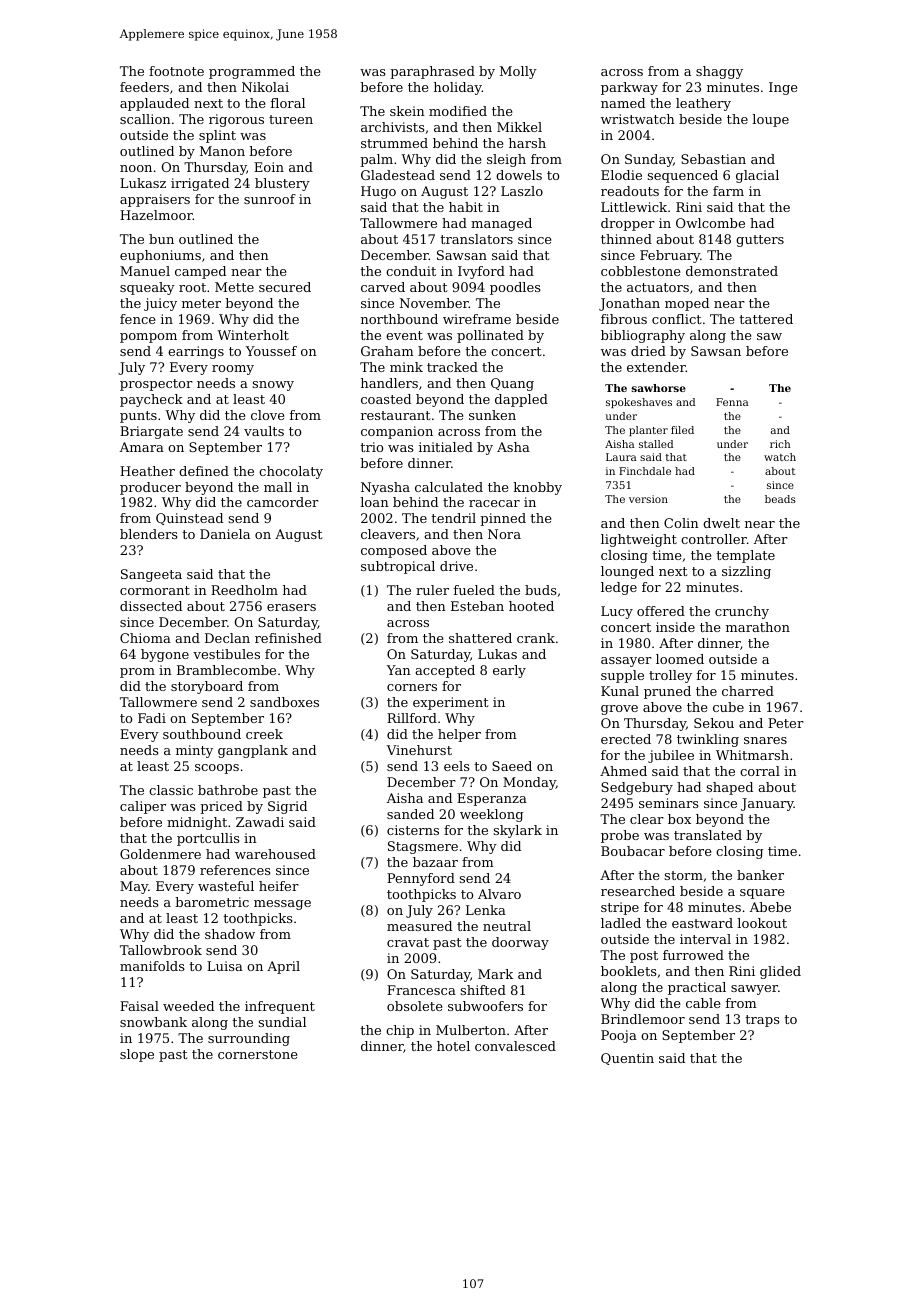 The height and width of the document is (1308, 924). Describe the element at coordinates (518, 72) in the document. I see `Molly` at that location.
